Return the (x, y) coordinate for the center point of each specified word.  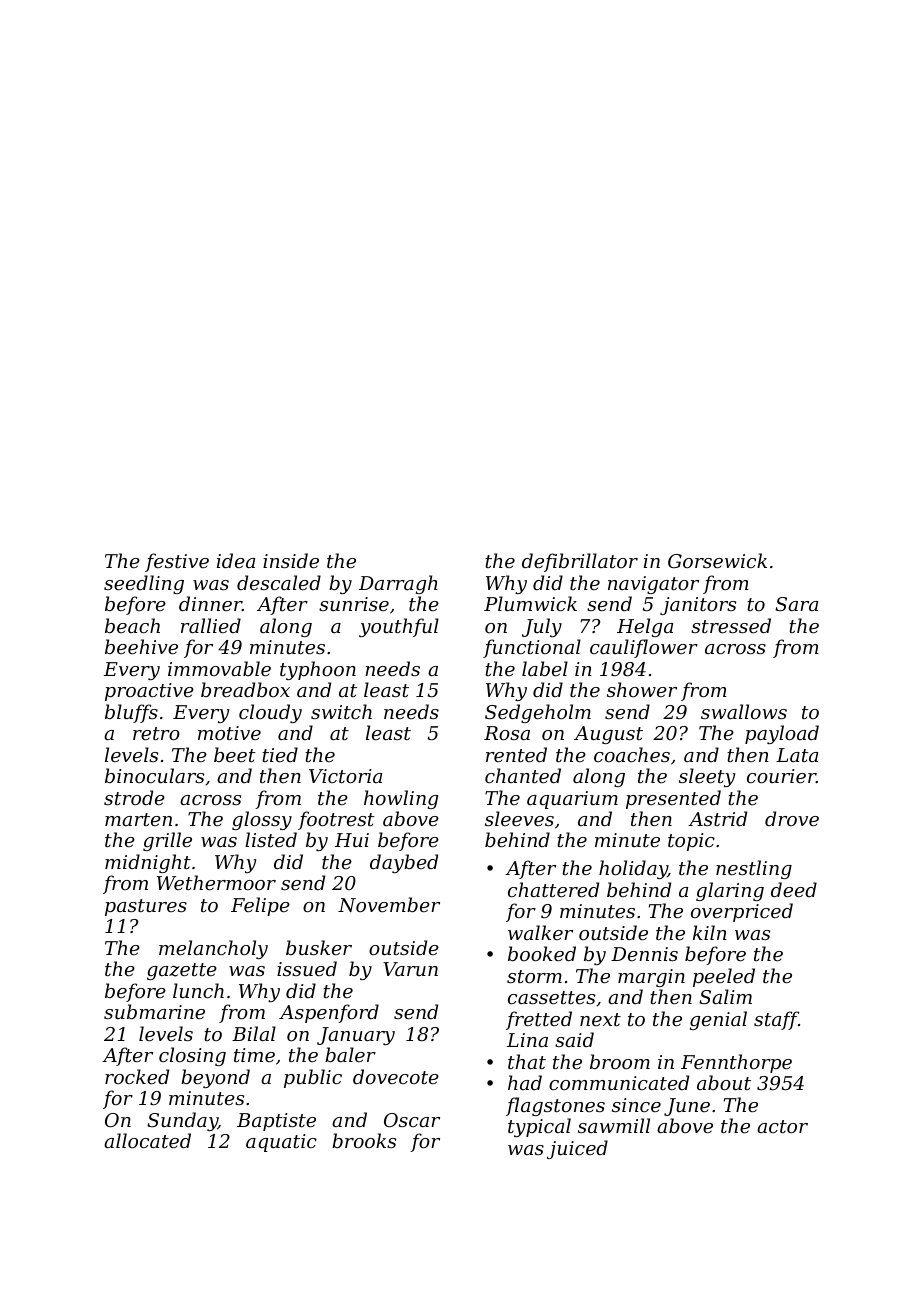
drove (792, 818)
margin (651, 978)
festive (177, 562)
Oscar (412, 1120)
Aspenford (329, 1013)
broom (620, 1061)
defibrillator (580, 562)
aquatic (281, 1143)
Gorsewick (717, 560)
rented (516, 754)
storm (534, 976)
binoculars (154, 775)
